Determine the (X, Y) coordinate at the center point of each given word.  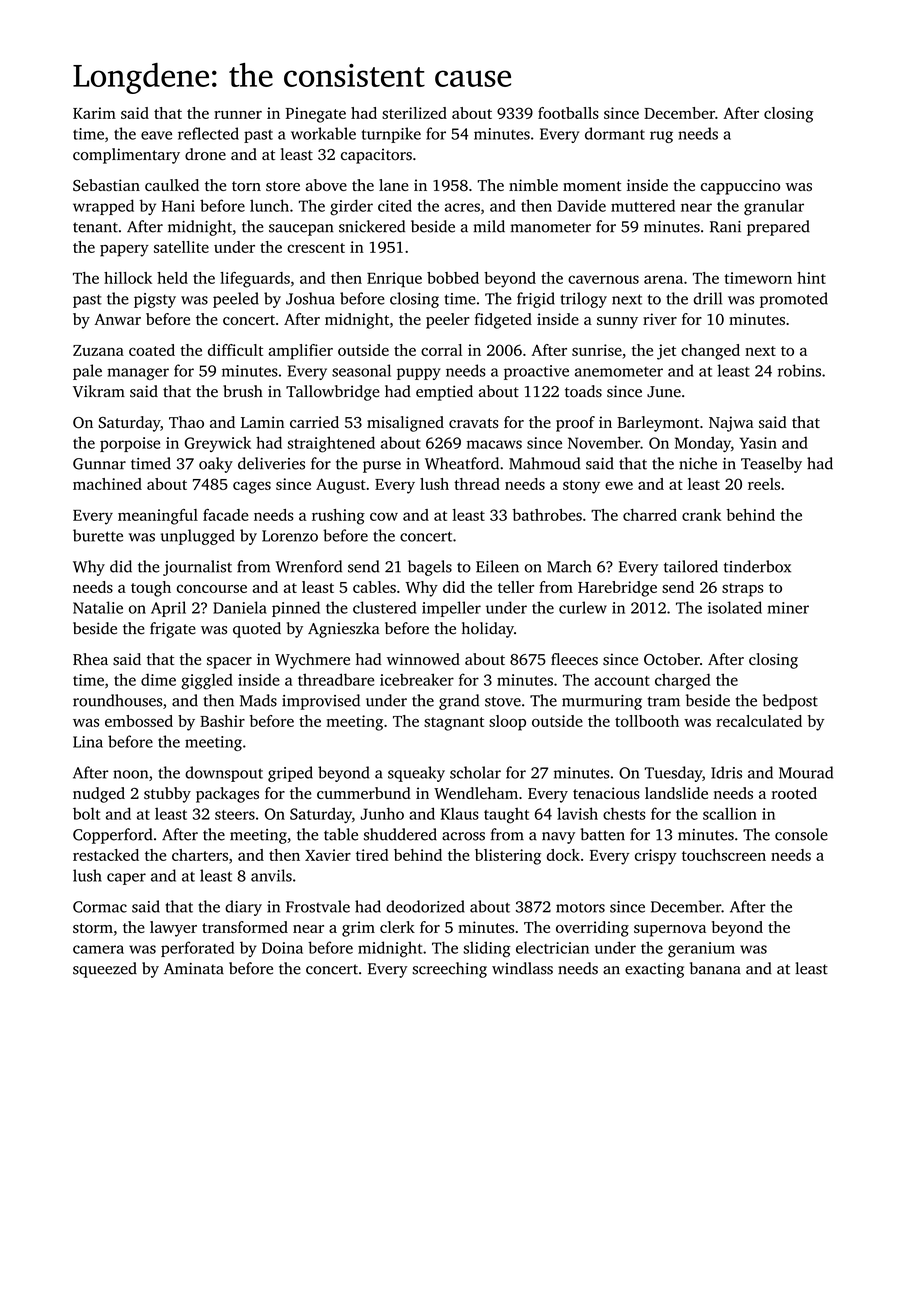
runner (238, 115)
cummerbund (364, 793)
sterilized (414, 113)
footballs (568, 113)
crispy (656, 857)
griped (290, 774)
